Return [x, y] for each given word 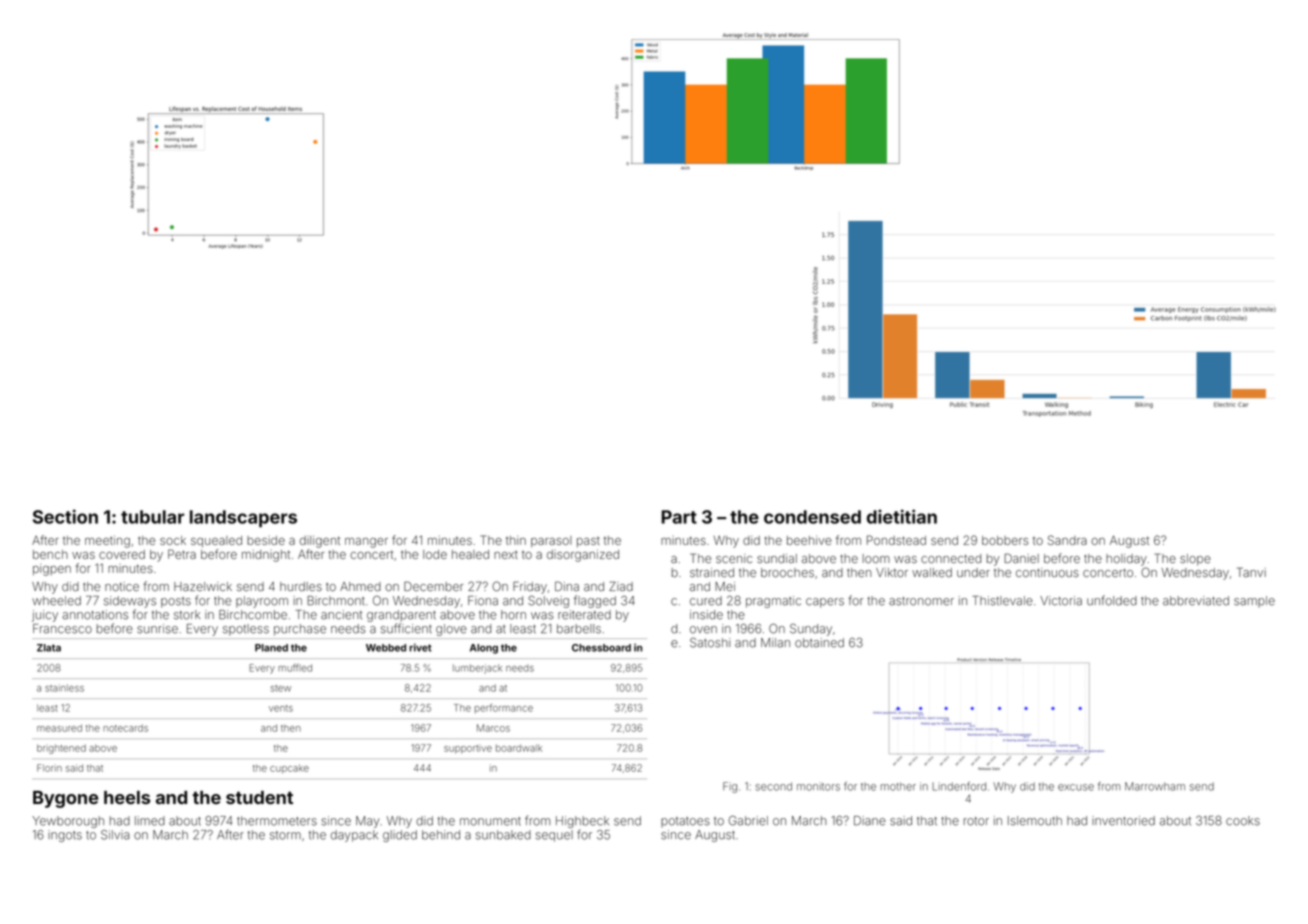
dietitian [902, 516]
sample [1254, 601]
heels [127, 797]
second [774, 786]
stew [281, 688]
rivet [420, 647]
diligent [320, 542]
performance [504, 708]
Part [679, 517]
